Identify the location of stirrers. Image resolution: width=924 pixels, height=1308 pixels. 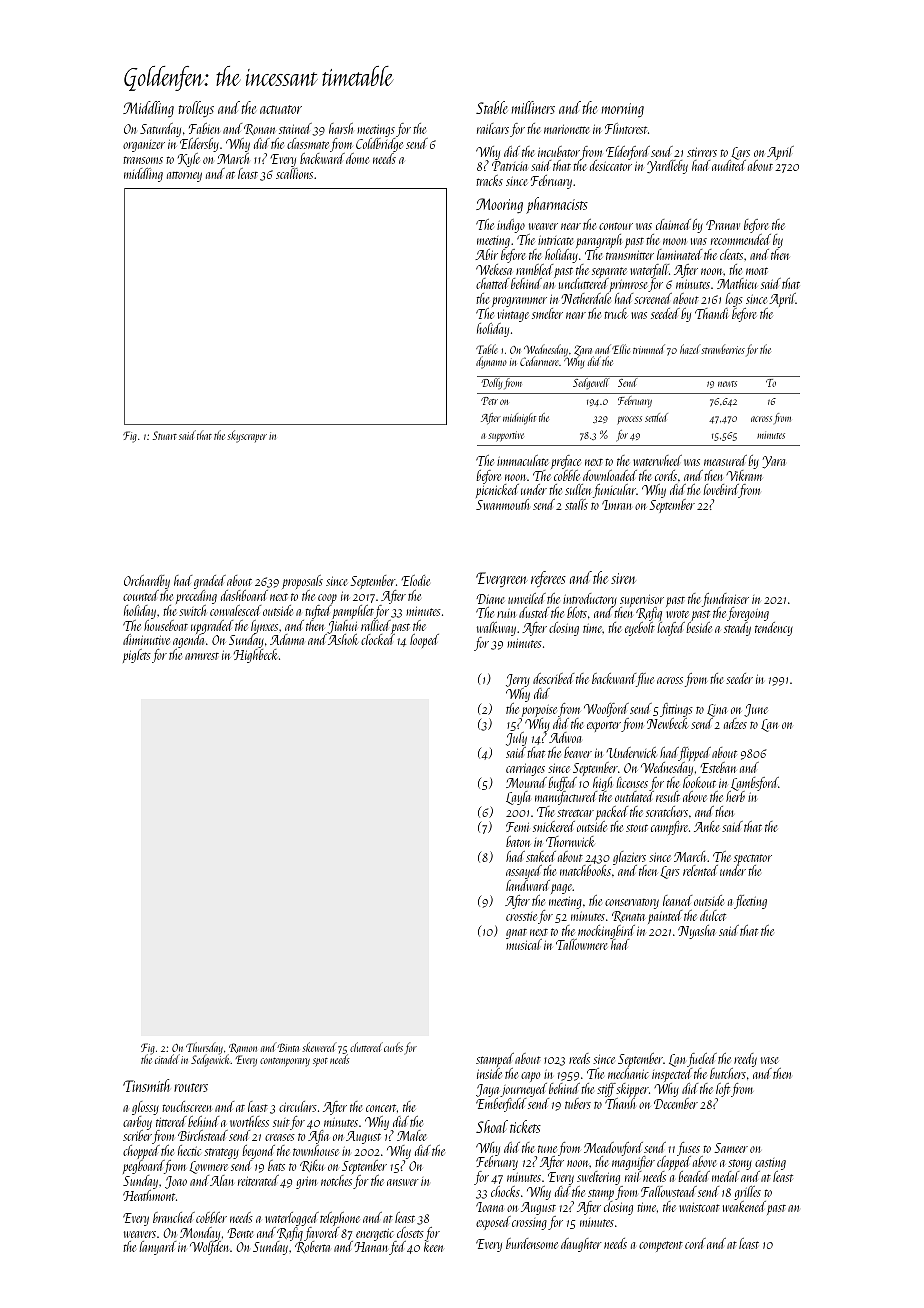
(702, 152).
